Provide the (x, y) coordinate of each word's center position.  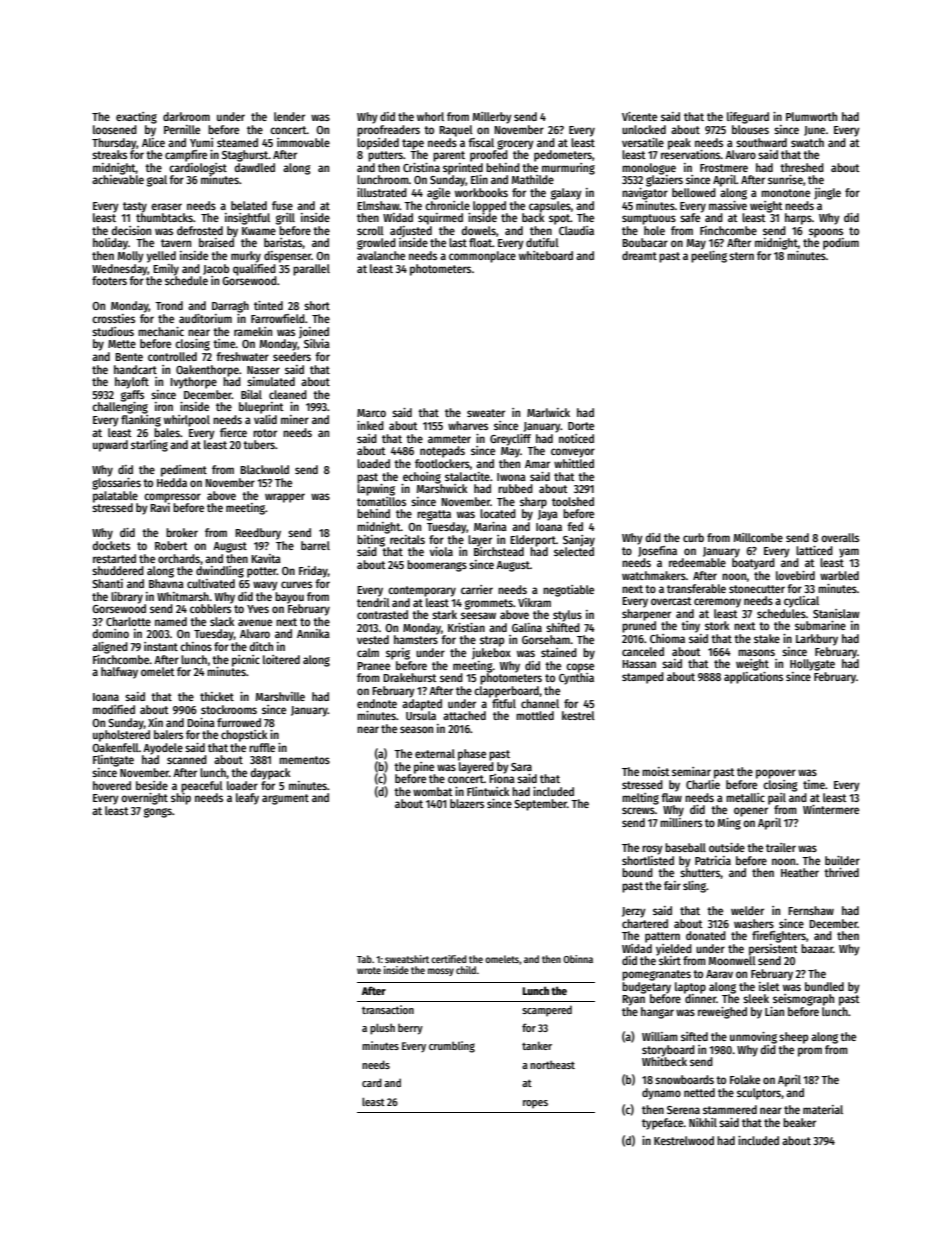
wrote (369, 970)
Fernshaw (811, 910)
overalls (840, 537)
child (466, 970)
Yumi (201, 142)
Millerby (492, 118)
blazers (467, 803)
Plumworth (811, 116)
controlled (172, 356)
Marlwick (548, 412)
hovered (112, 785)
